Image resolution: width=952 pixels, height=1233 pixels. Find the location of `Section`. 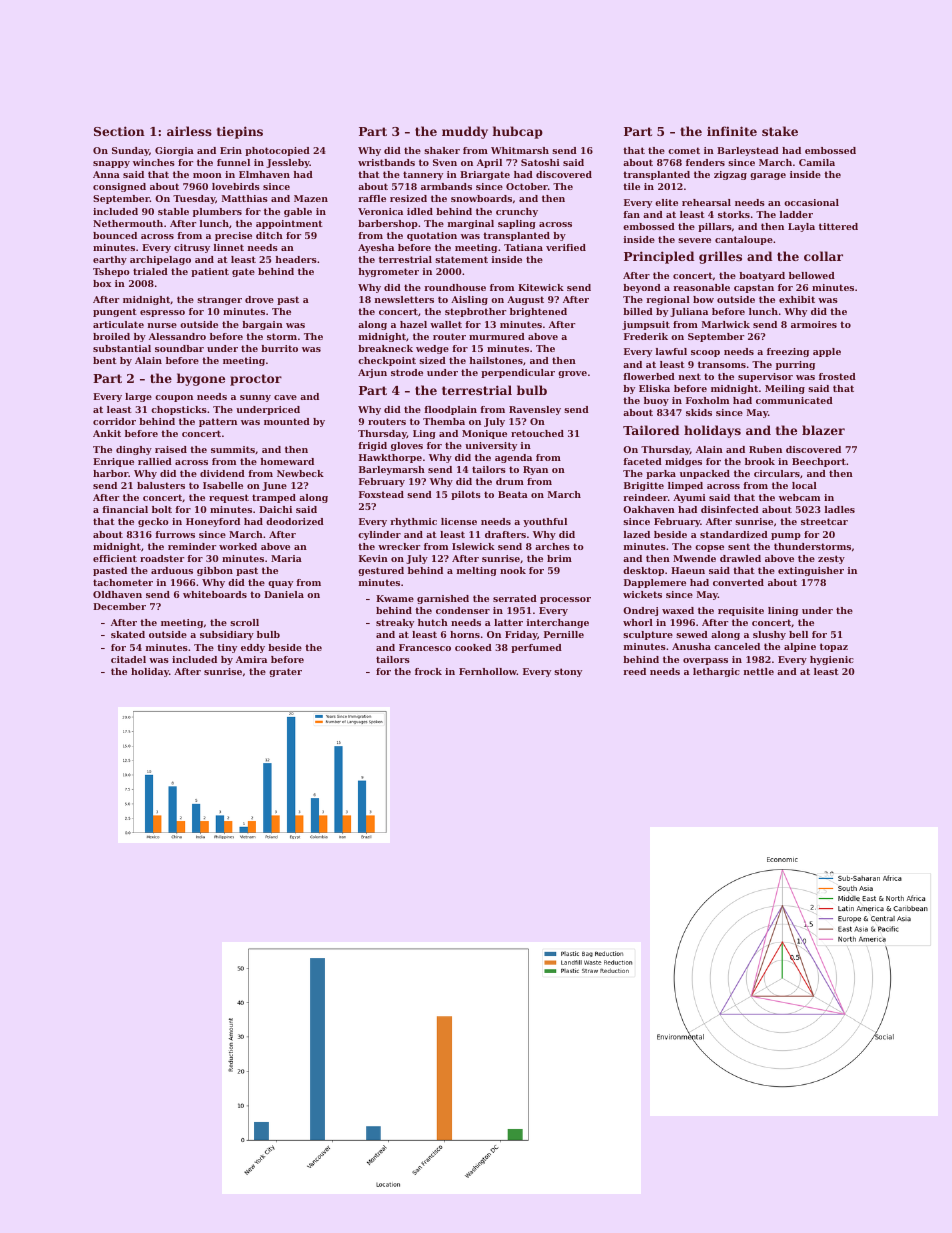

Section is located at coordinates (119, 131).
